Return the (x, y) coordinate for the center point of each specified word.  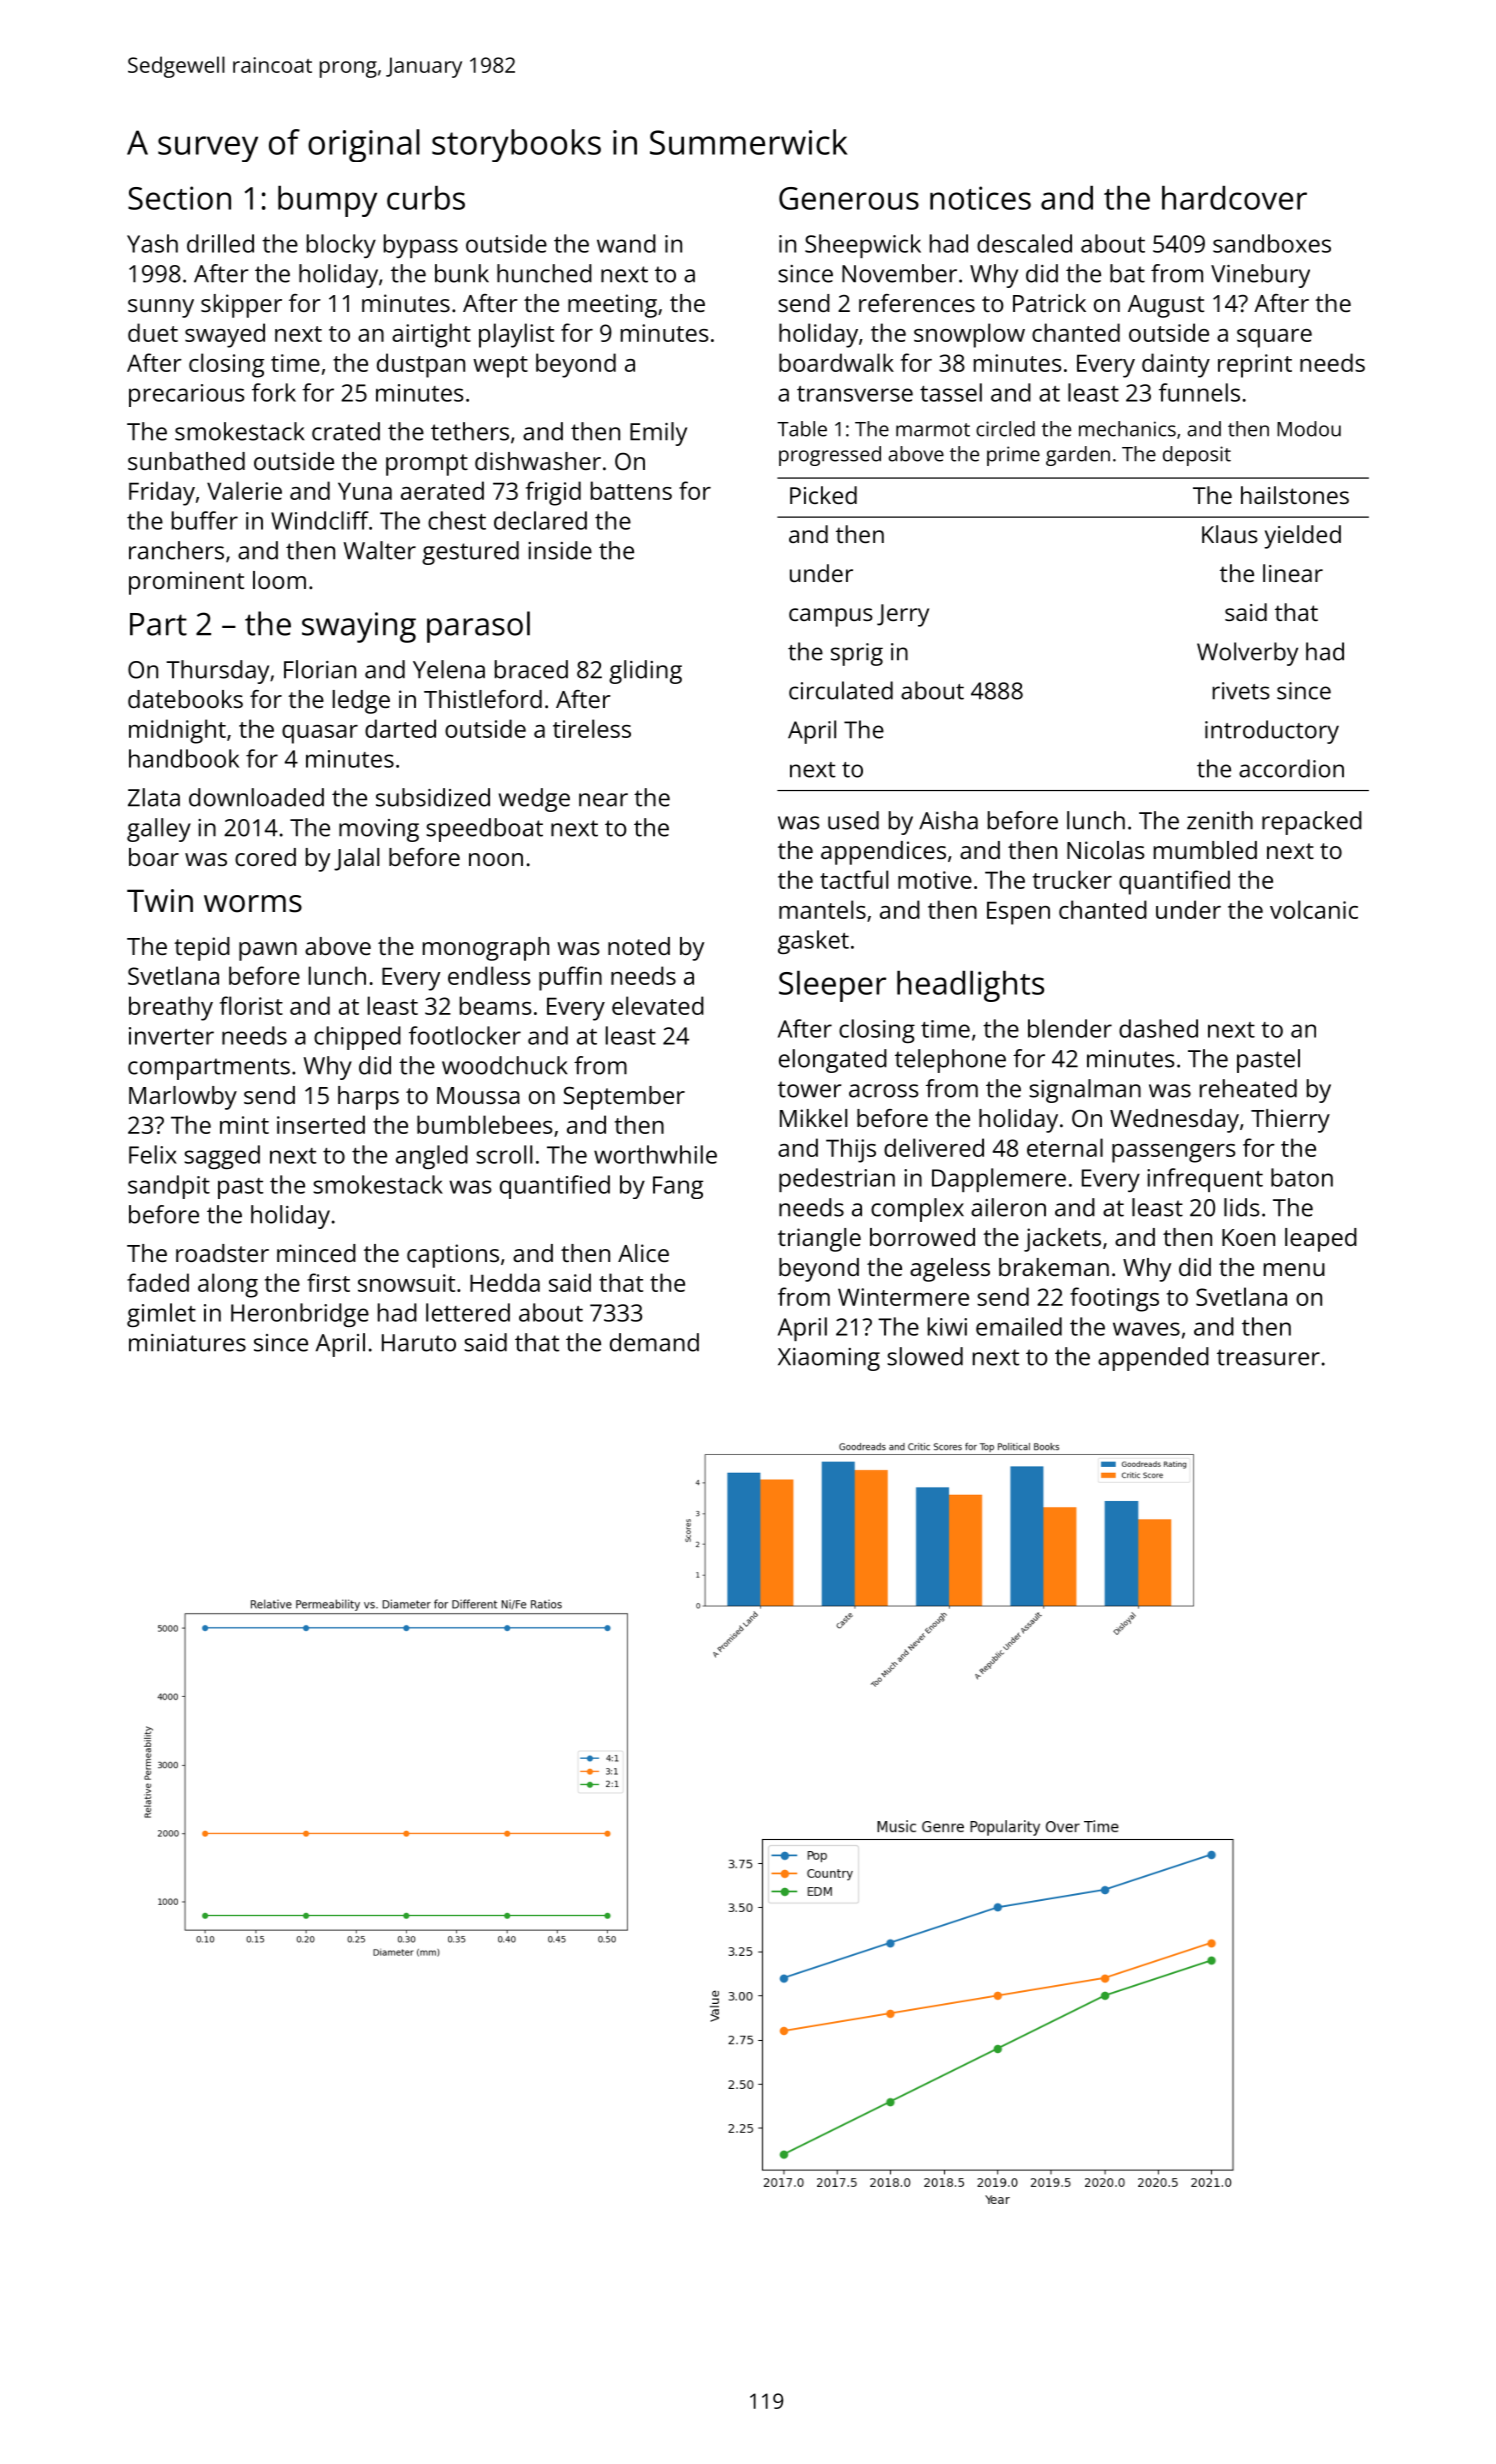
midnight (177, 731)
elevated (658, 1005)
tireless (592, 728)
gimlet (161, 1315)
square (1274, 338)
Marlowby (183, 1098)
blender (1070, 1028)
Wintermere (903, 1297)
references (917, 303)
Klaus (1230, 534)
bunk (462, 273)
